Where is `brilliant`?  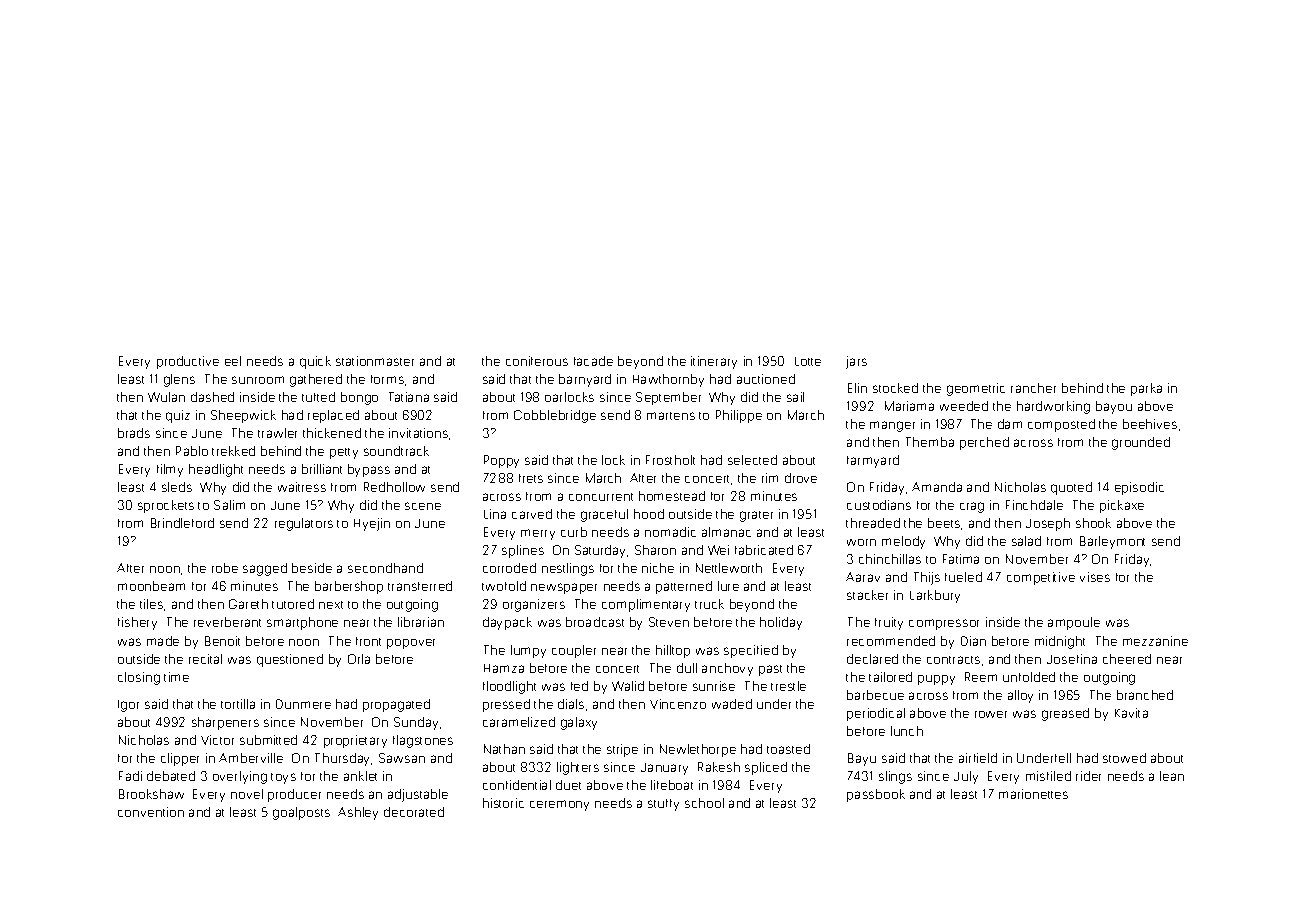
brilliant is located at coordinates (322, 469).
